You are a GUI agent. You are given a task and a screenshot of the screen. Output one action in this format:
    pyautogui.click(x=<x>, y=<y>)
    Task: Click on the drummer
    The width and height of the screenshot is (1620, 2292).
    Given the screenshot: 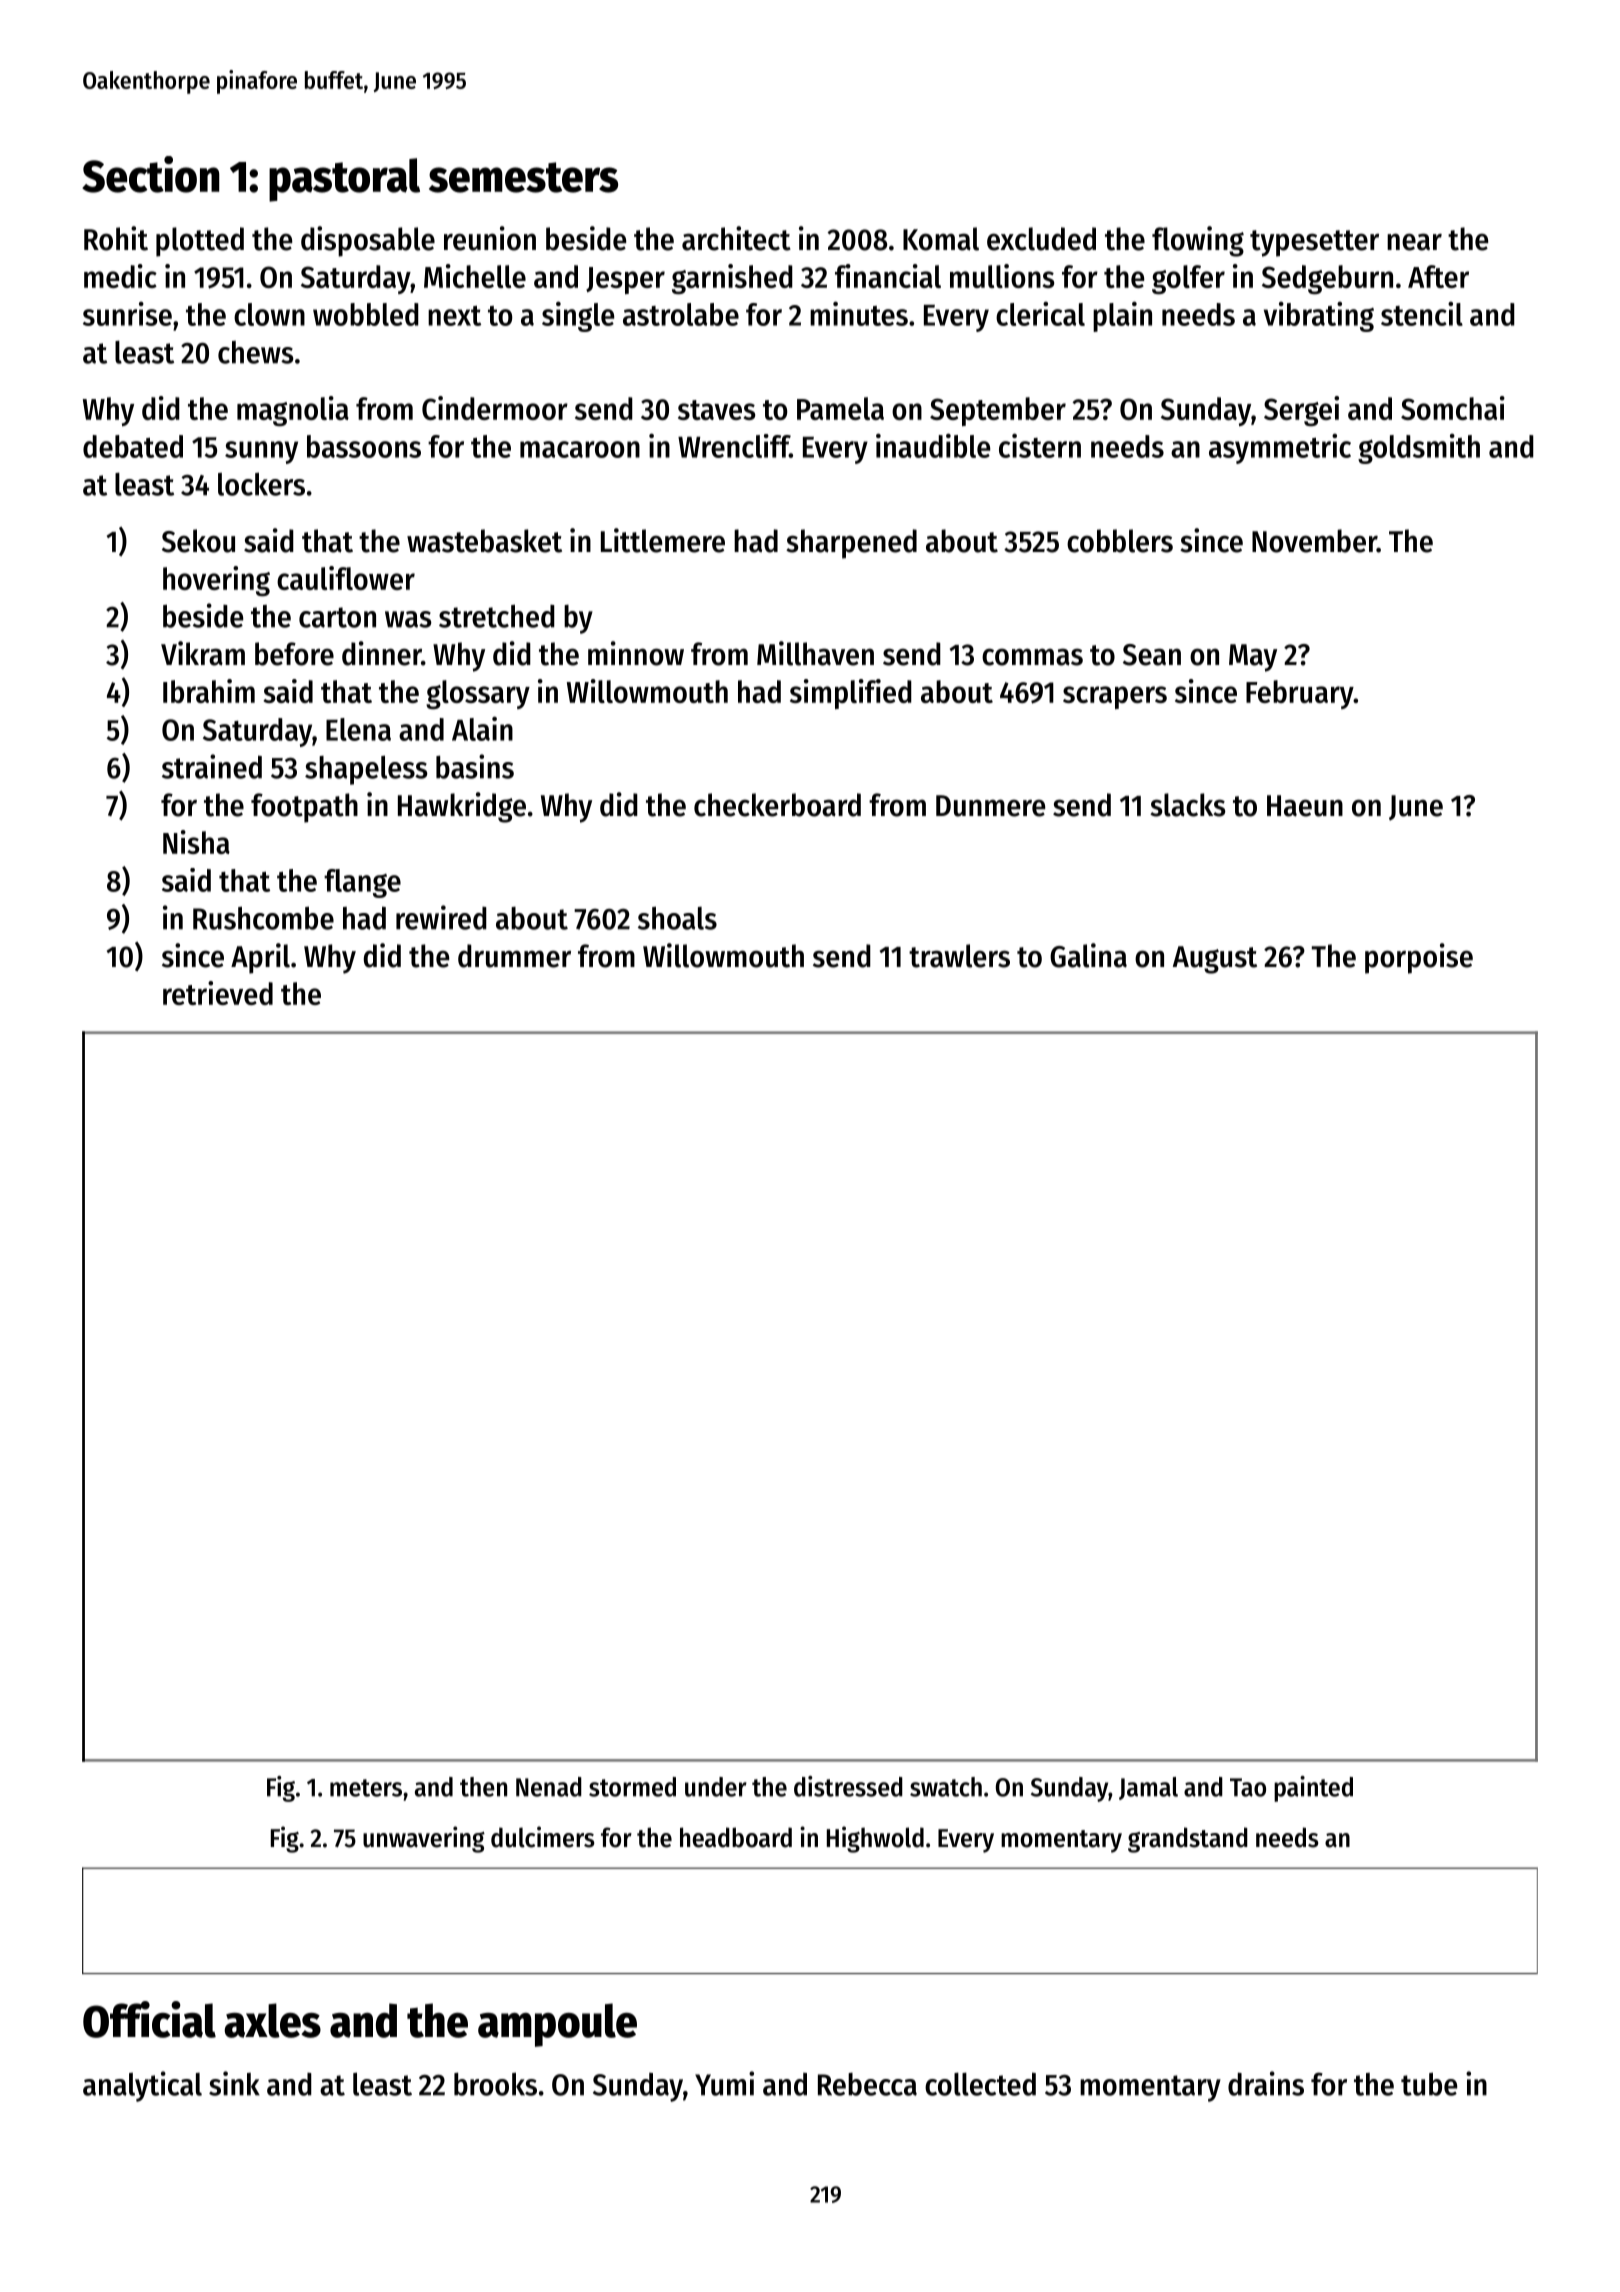 What is the action you would take?
    pyautogui.click(x=514, y=956)
